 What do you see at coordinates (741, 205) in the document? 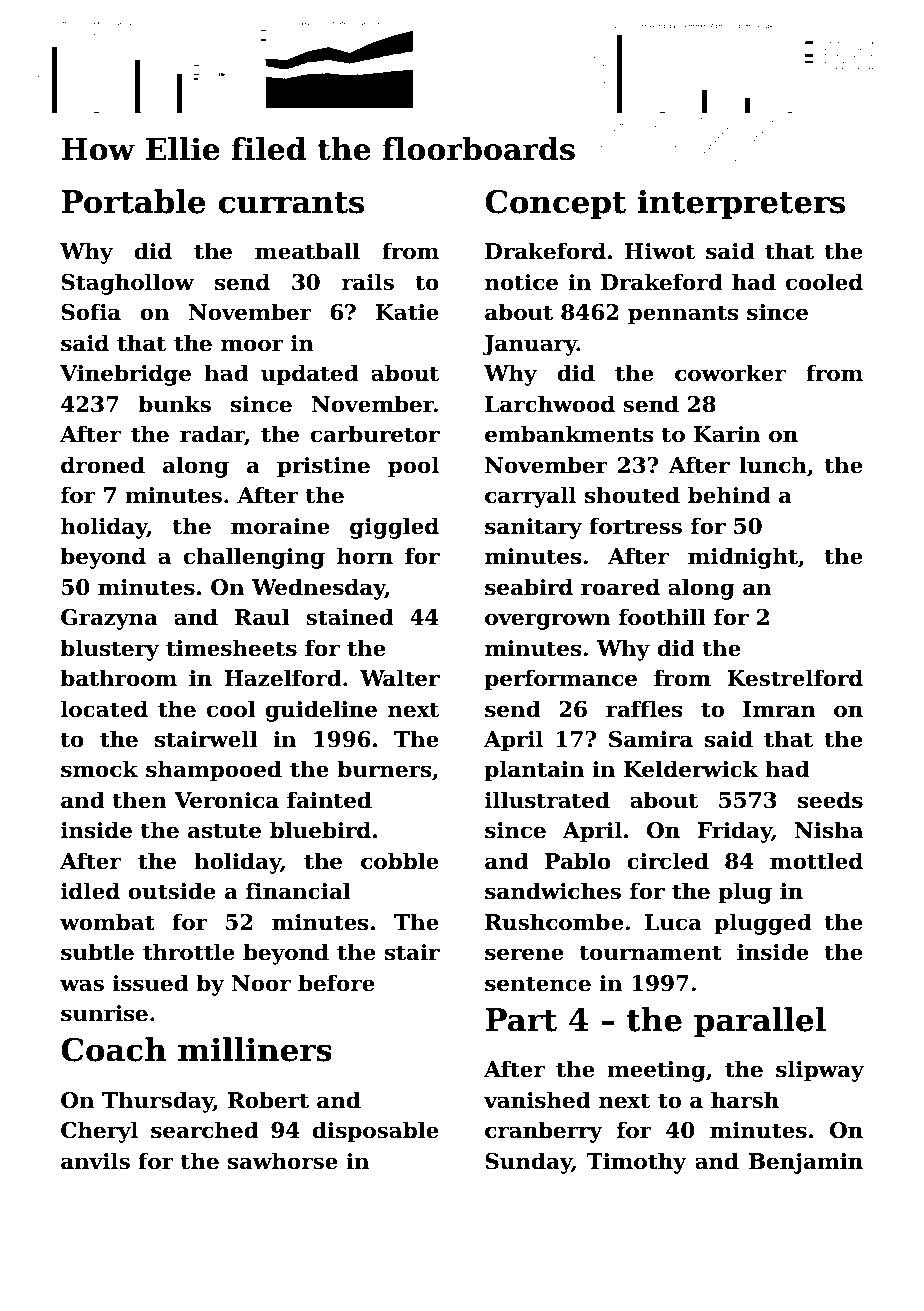
I see `interpreters` at bounding box center [741, 205].
